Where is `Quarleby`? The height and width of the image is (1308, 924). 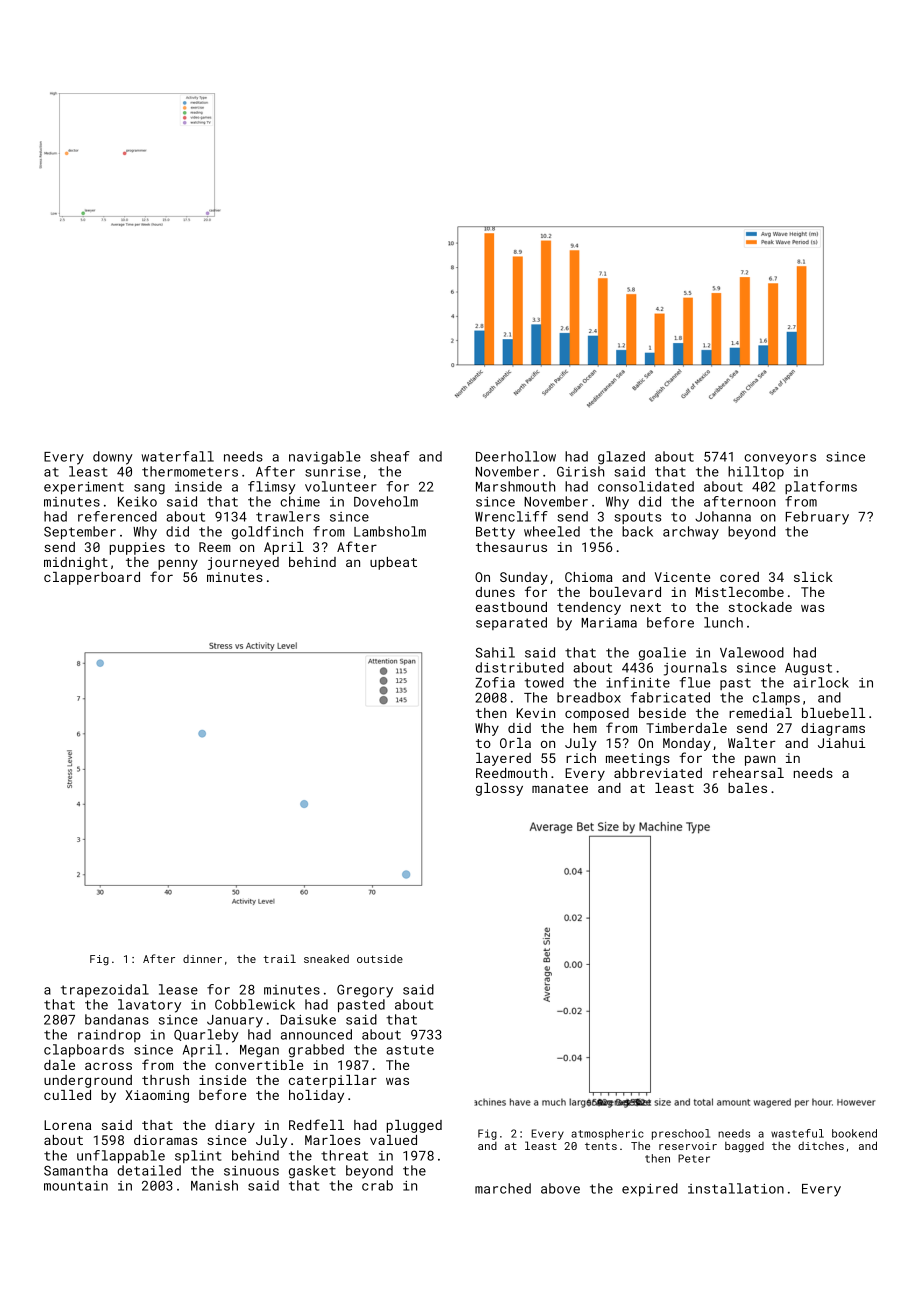
Quarleby is located at coordinates (206, 1036).
